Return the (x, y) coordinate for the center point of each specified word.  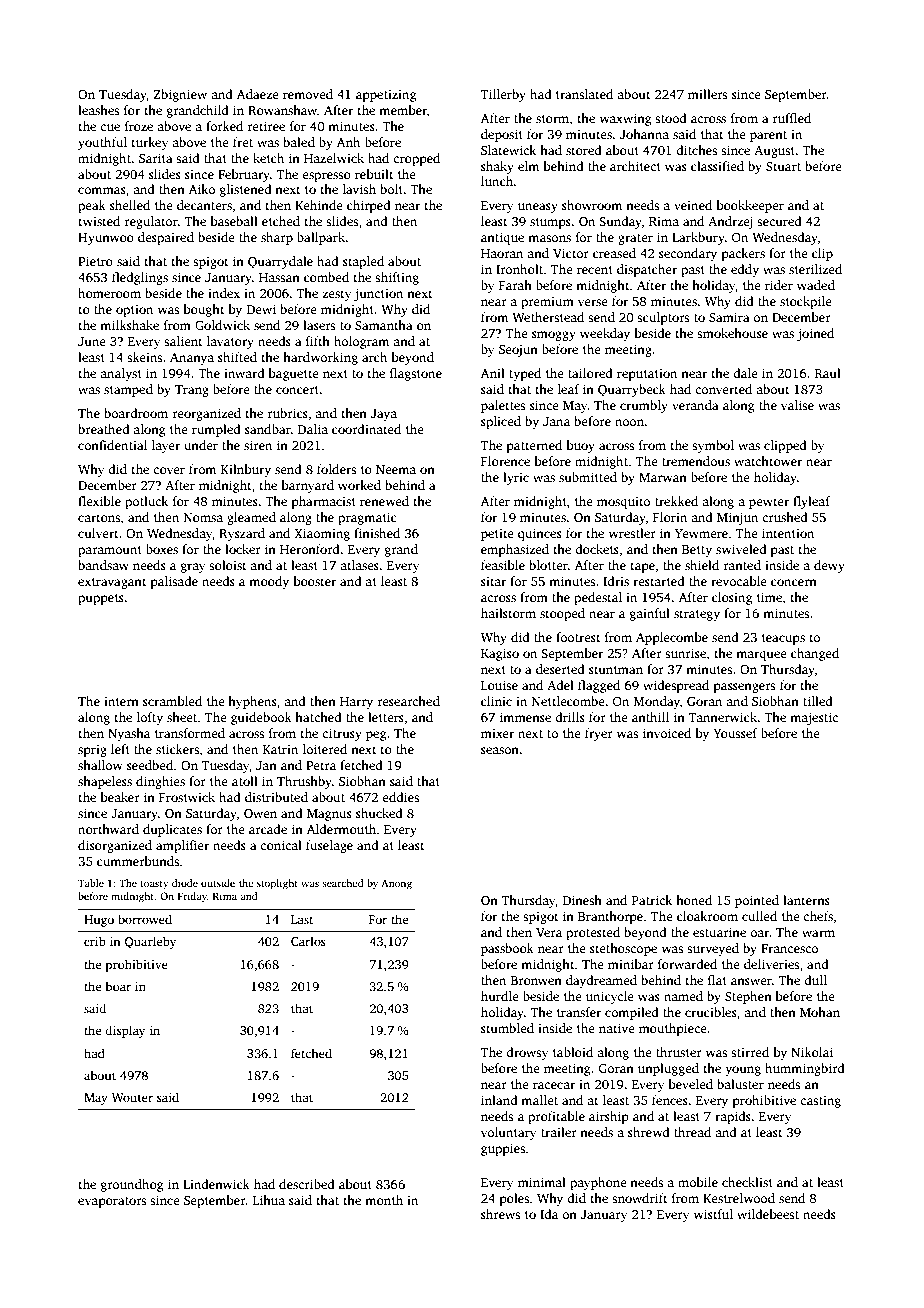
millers (707, 94)
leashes (98, 110)
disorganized (115, 846)
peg (376, 736)
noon (629, 422)
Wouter (132, 1097)
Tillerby (503, 95)
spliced (501, 422)
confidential (112, 445)
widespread (676, 686)
